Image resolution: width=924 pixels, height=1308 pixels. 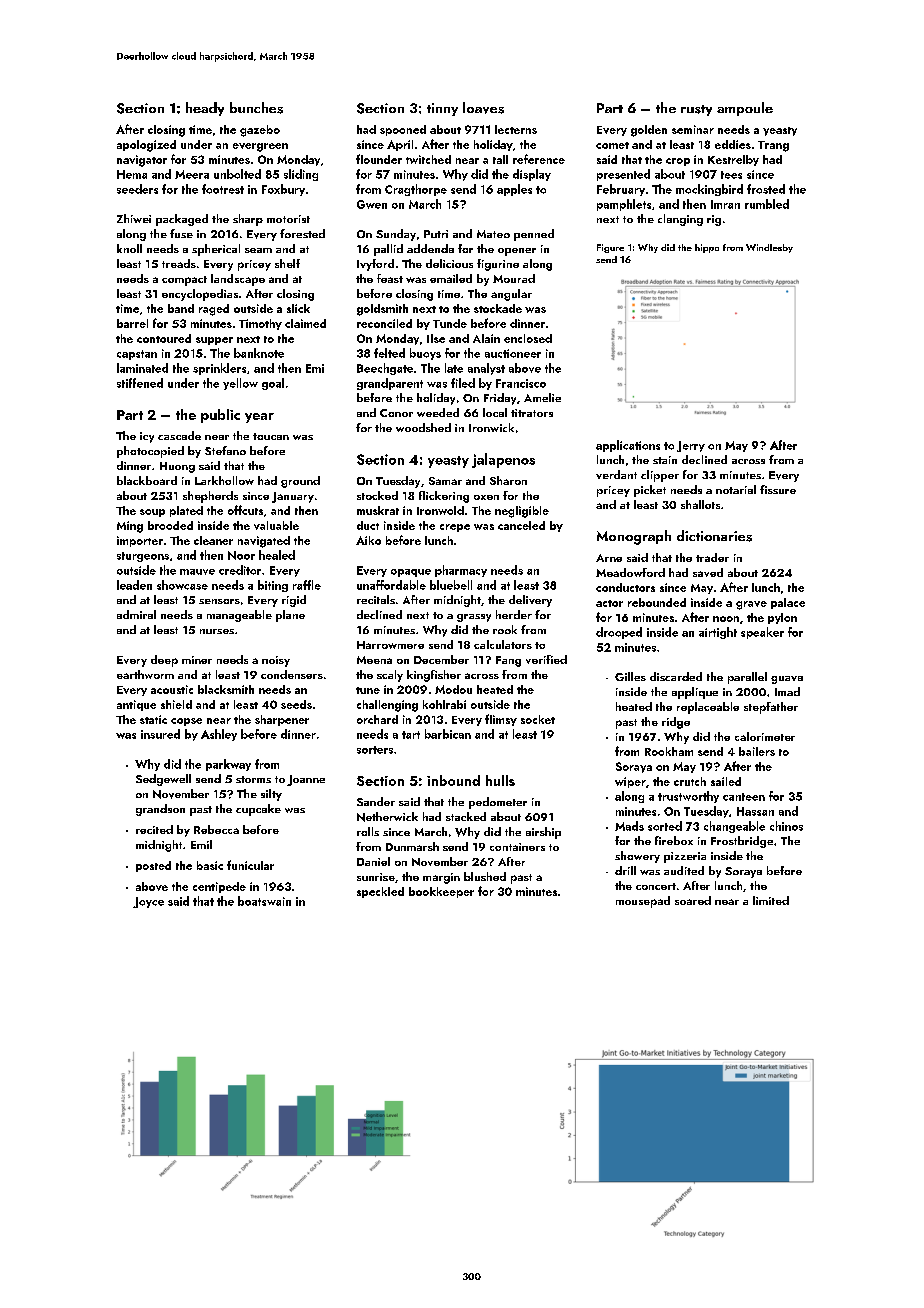 What do you see at coordinates (500, 780) in the screenshot?
I see `hulls` at bounding box center [500, 780].
